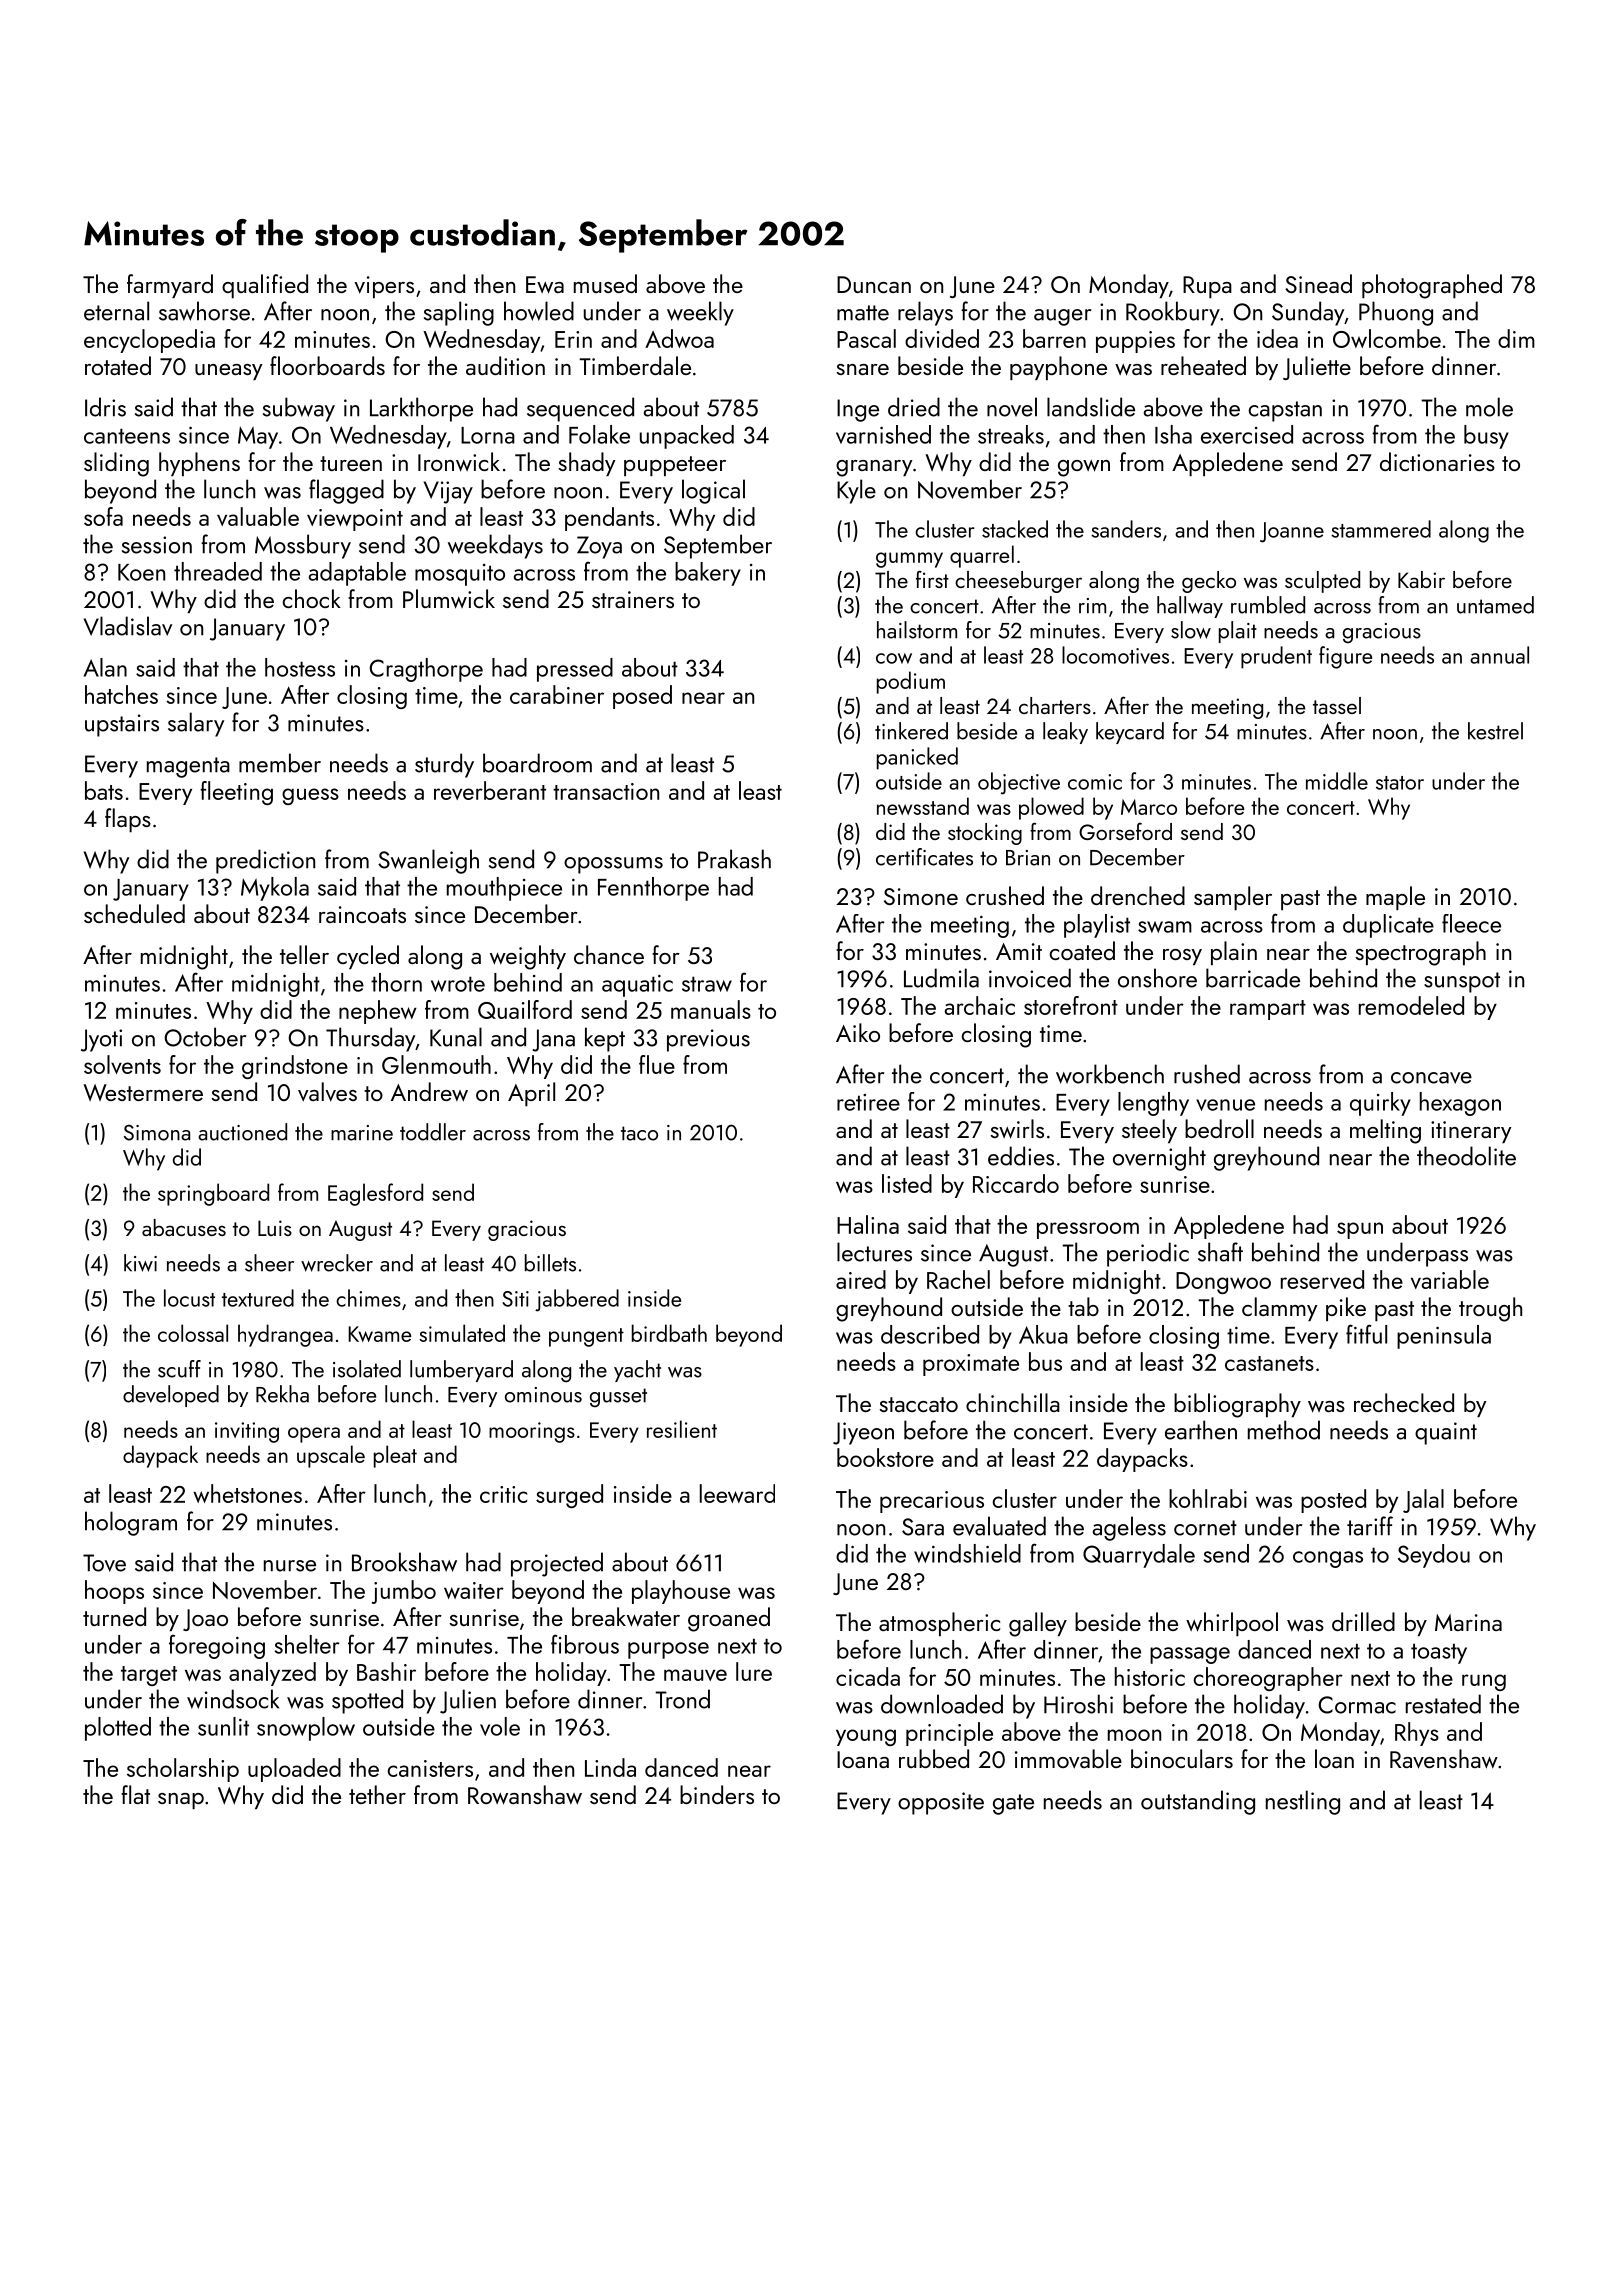  Describe the element at coordinates (193, 1333) in the screenshot. I see `colossal` at that location.
